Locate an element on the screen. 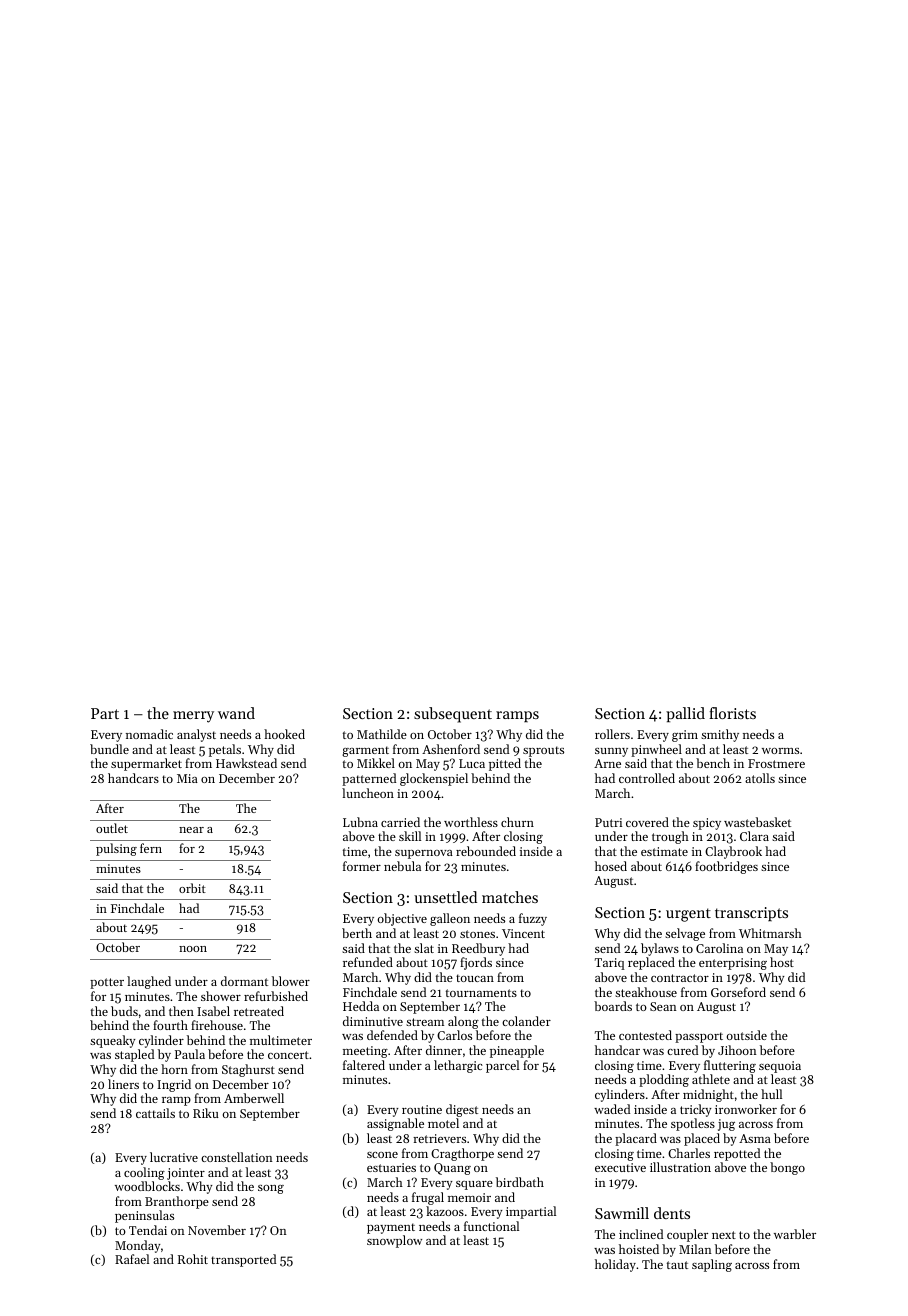  supermarket is located at coordinates (146, 764).
